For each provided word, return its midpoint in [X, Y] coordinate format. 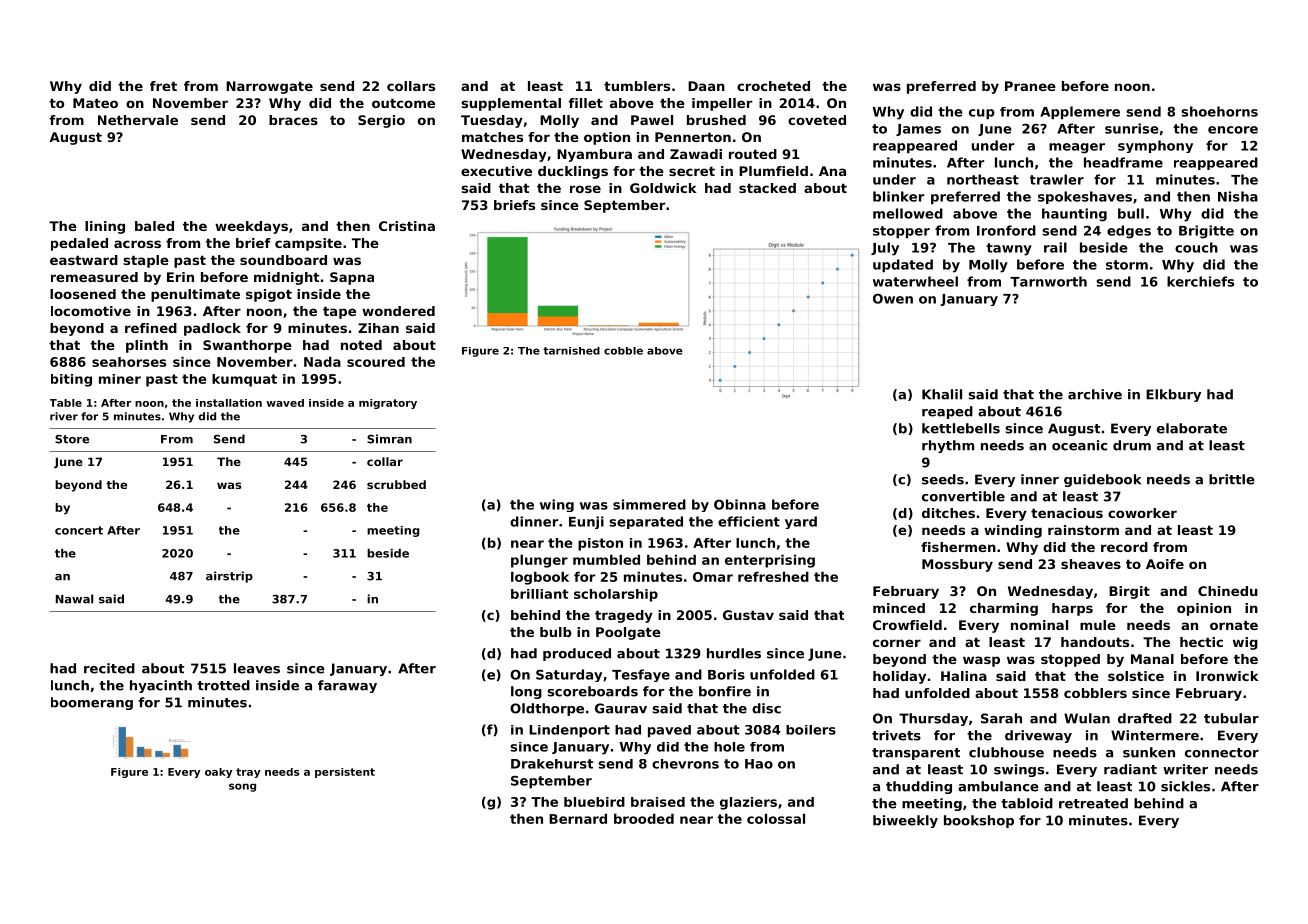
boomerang [92, 703]
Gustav [748, 615]
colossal [776, 818]
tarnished [571, 351]
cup [982, 114]
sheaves [1091, 564]
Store [72, 439]
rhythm [948, 446]
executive [496, 171]
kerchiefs [1200, 281]
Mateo [95, 103]
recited [109, 668]
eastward [84, 260]
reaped [947, 412]
